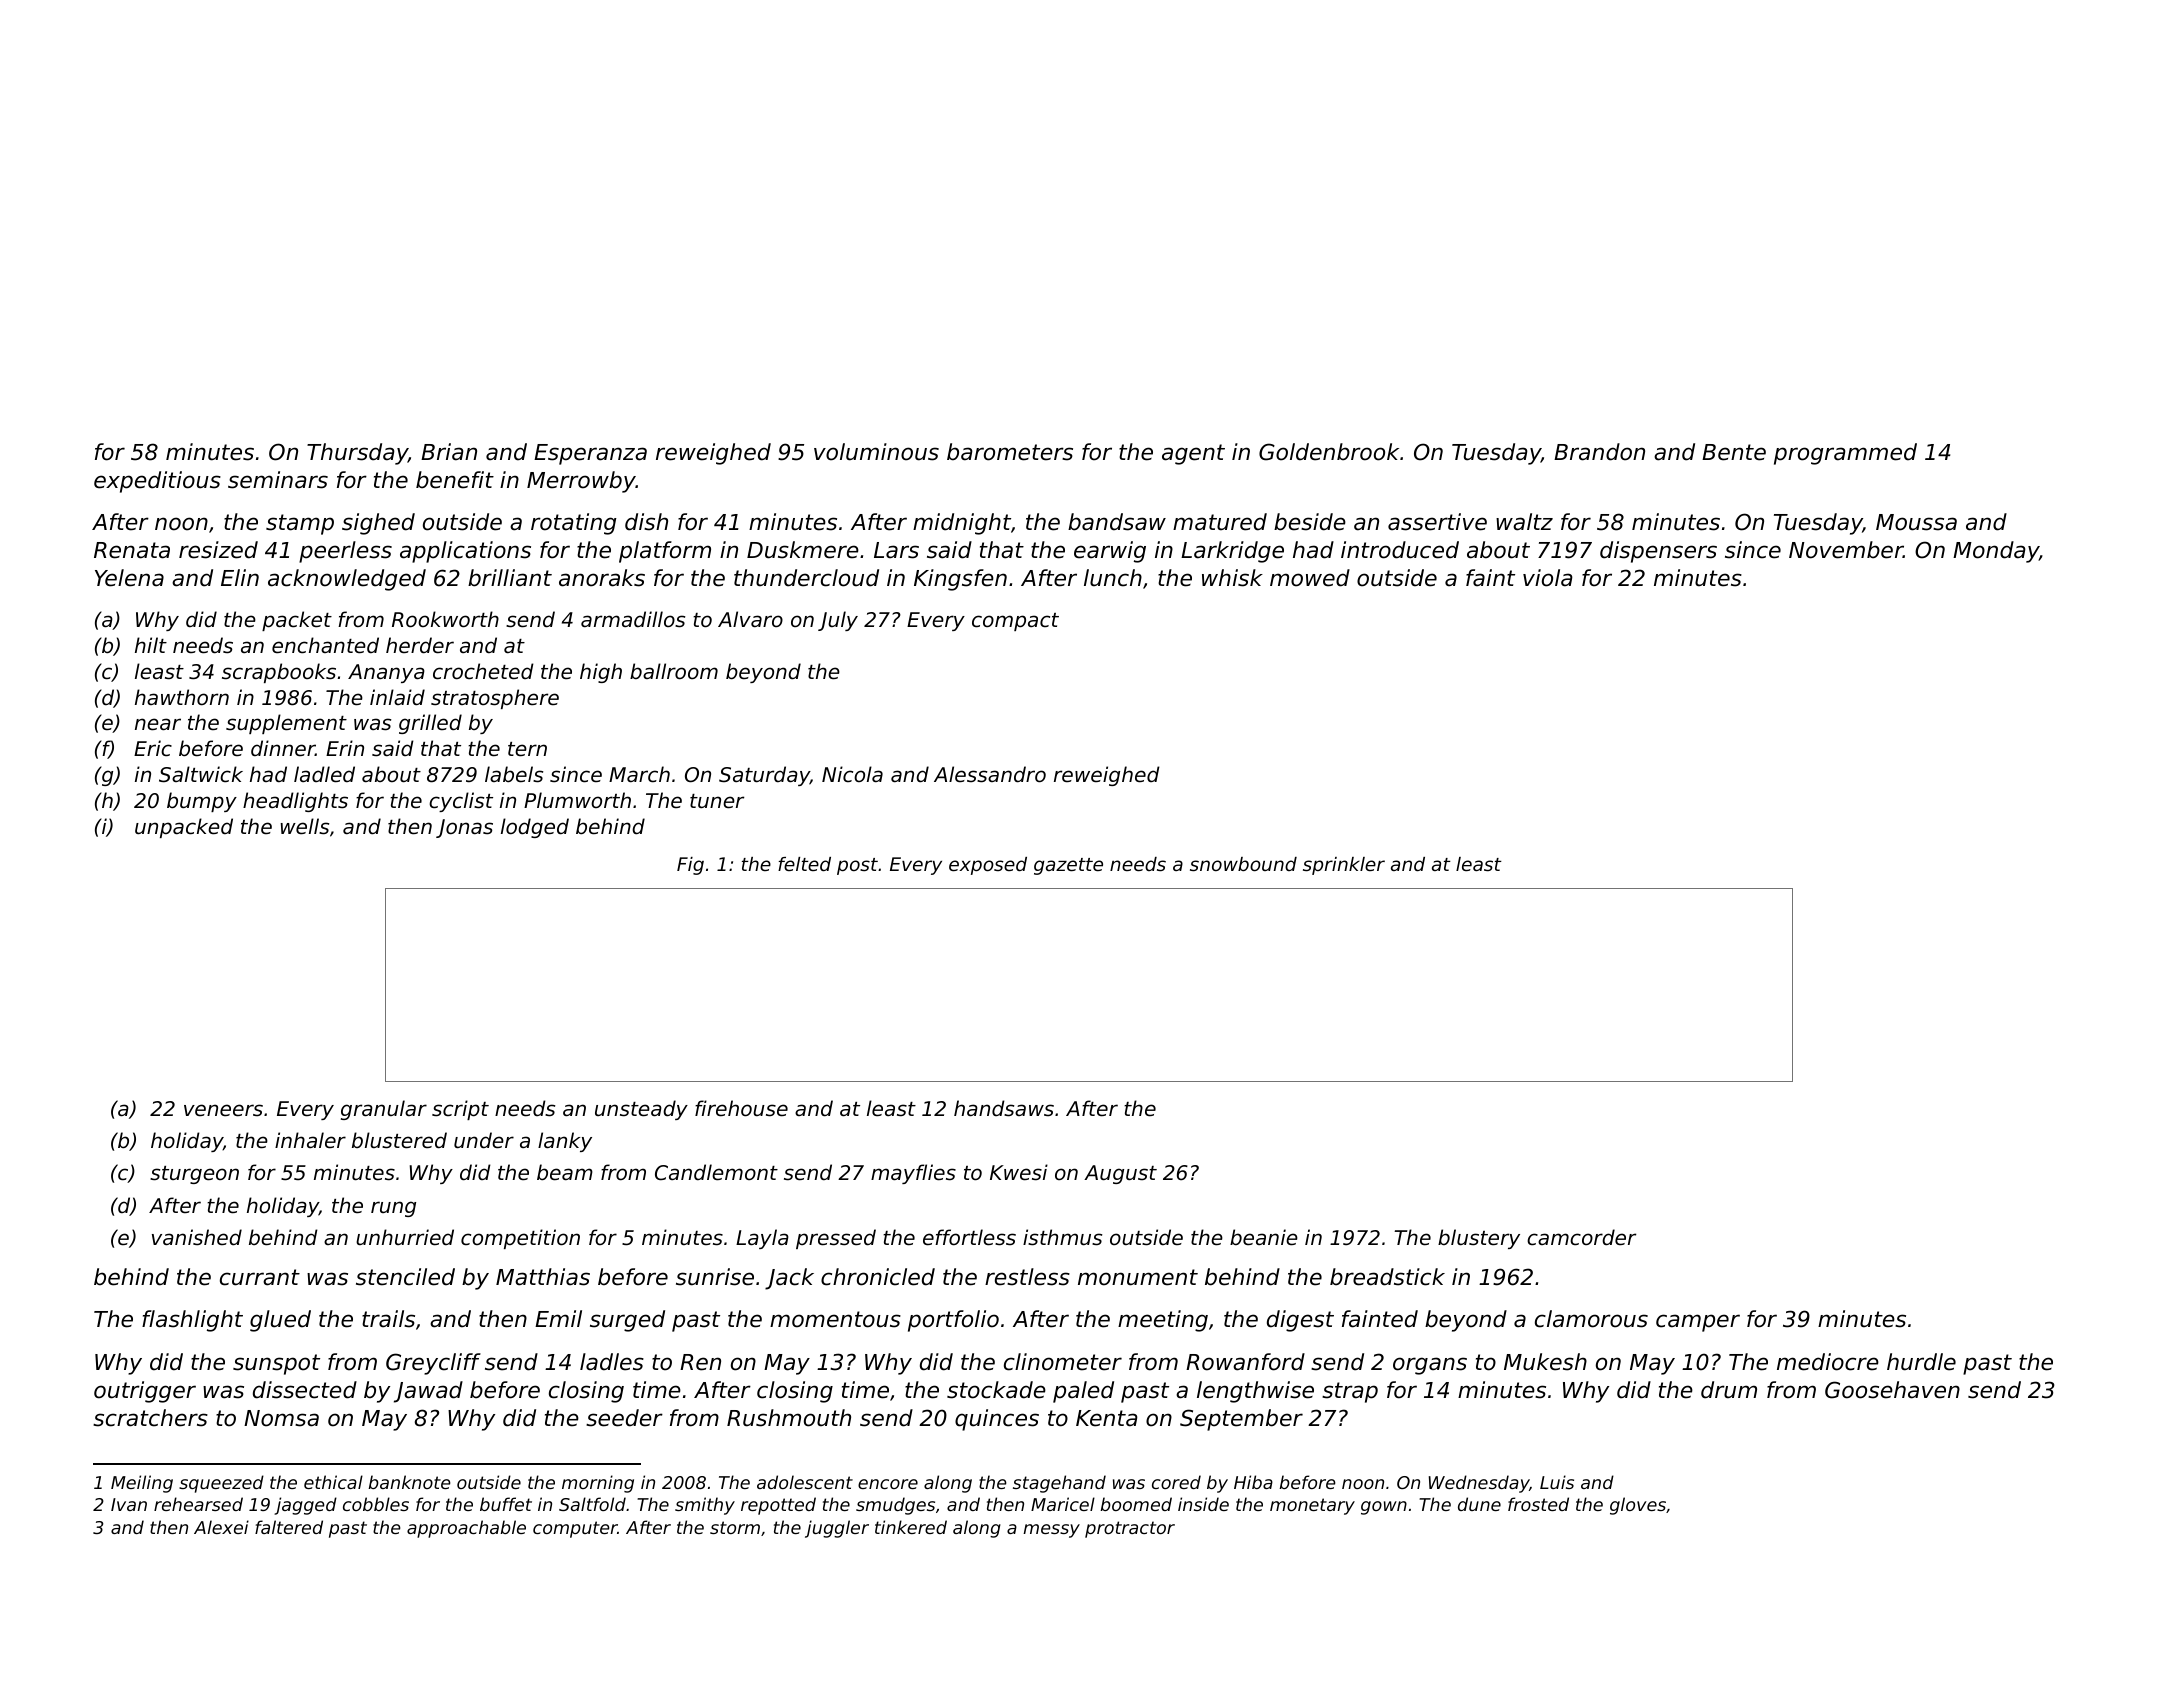 The width and height of the document is (2178, 1683). What do you see at coordinates (357, 454) in the document?
I see `Thursday` at bounding box center [357, 454].
